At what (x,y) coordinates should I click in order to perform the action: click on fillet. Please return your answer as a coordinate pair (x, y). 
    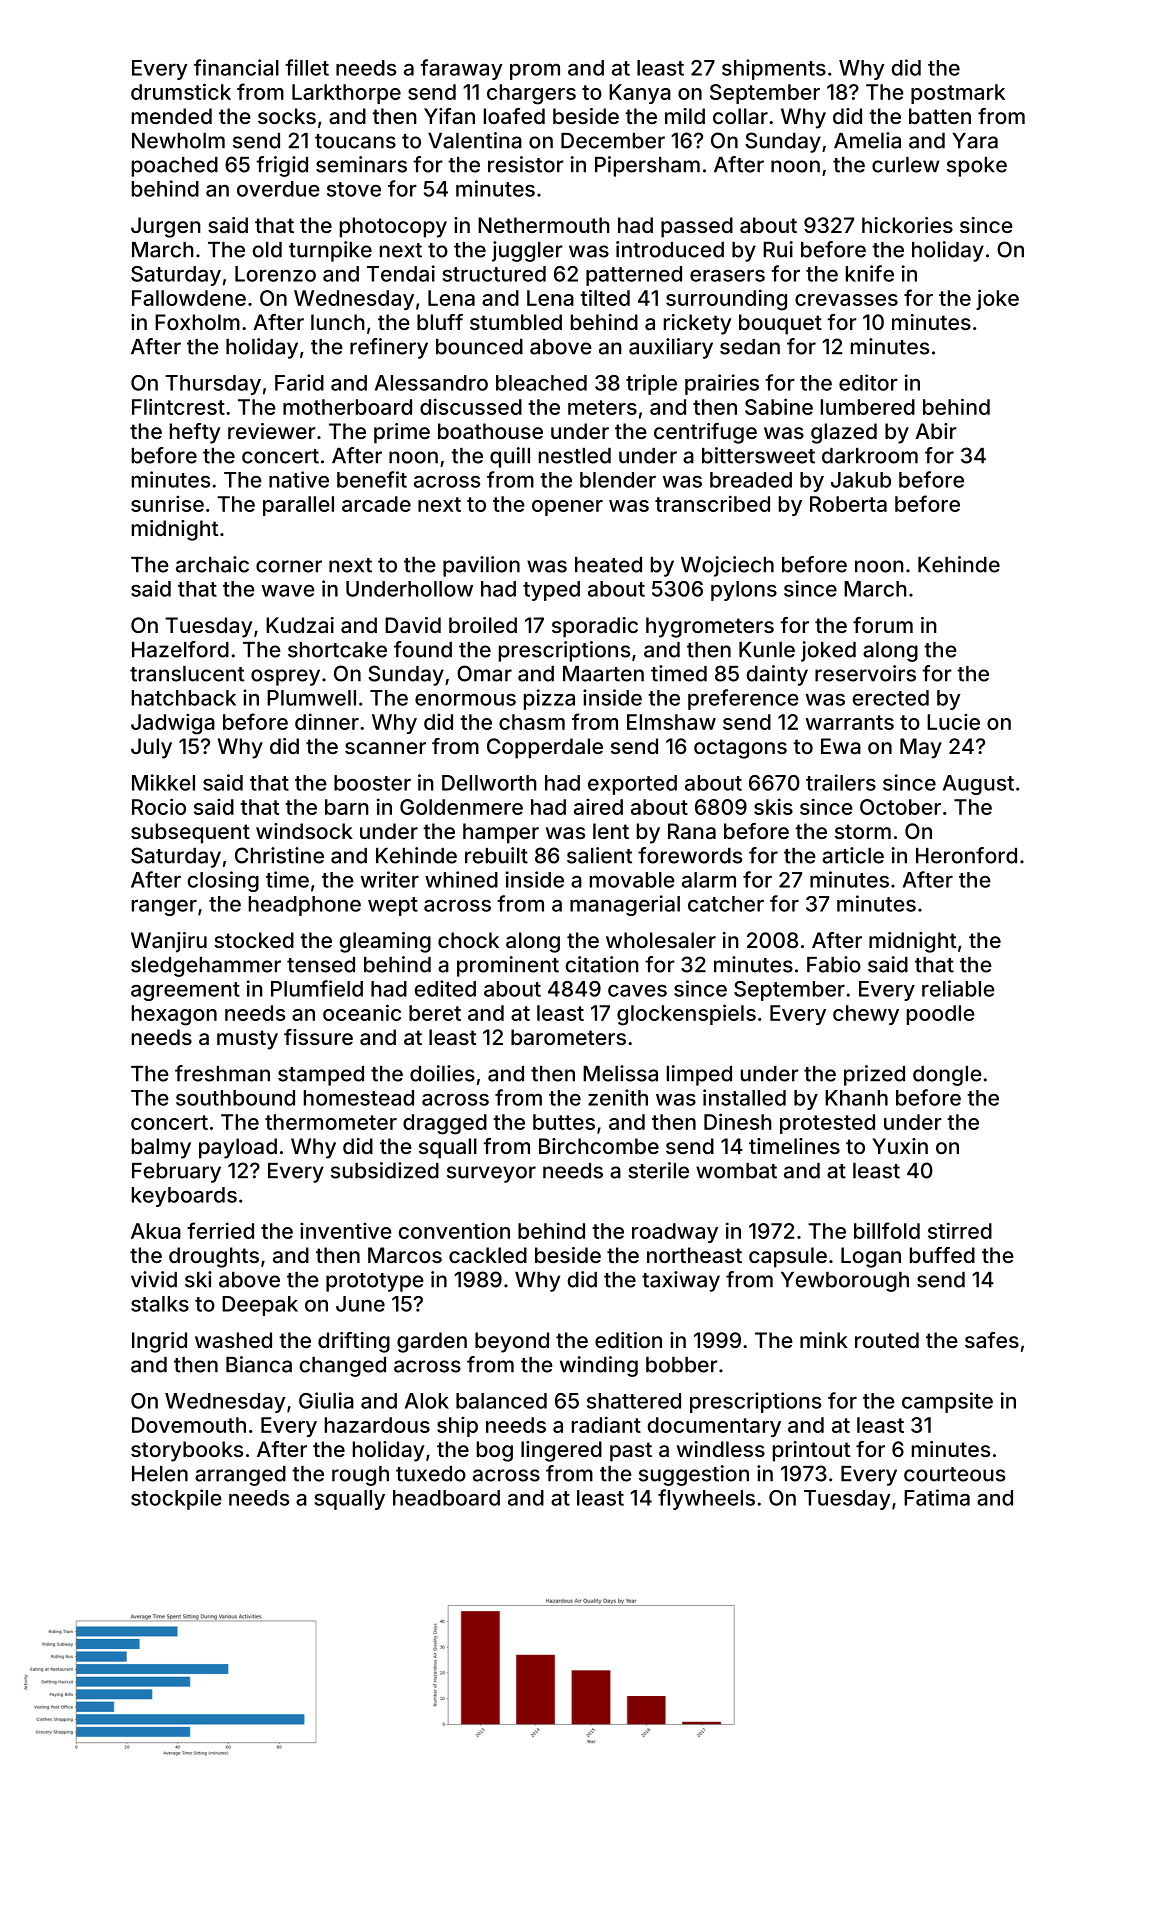
    Looking at the image, I should click on (307, 67).
